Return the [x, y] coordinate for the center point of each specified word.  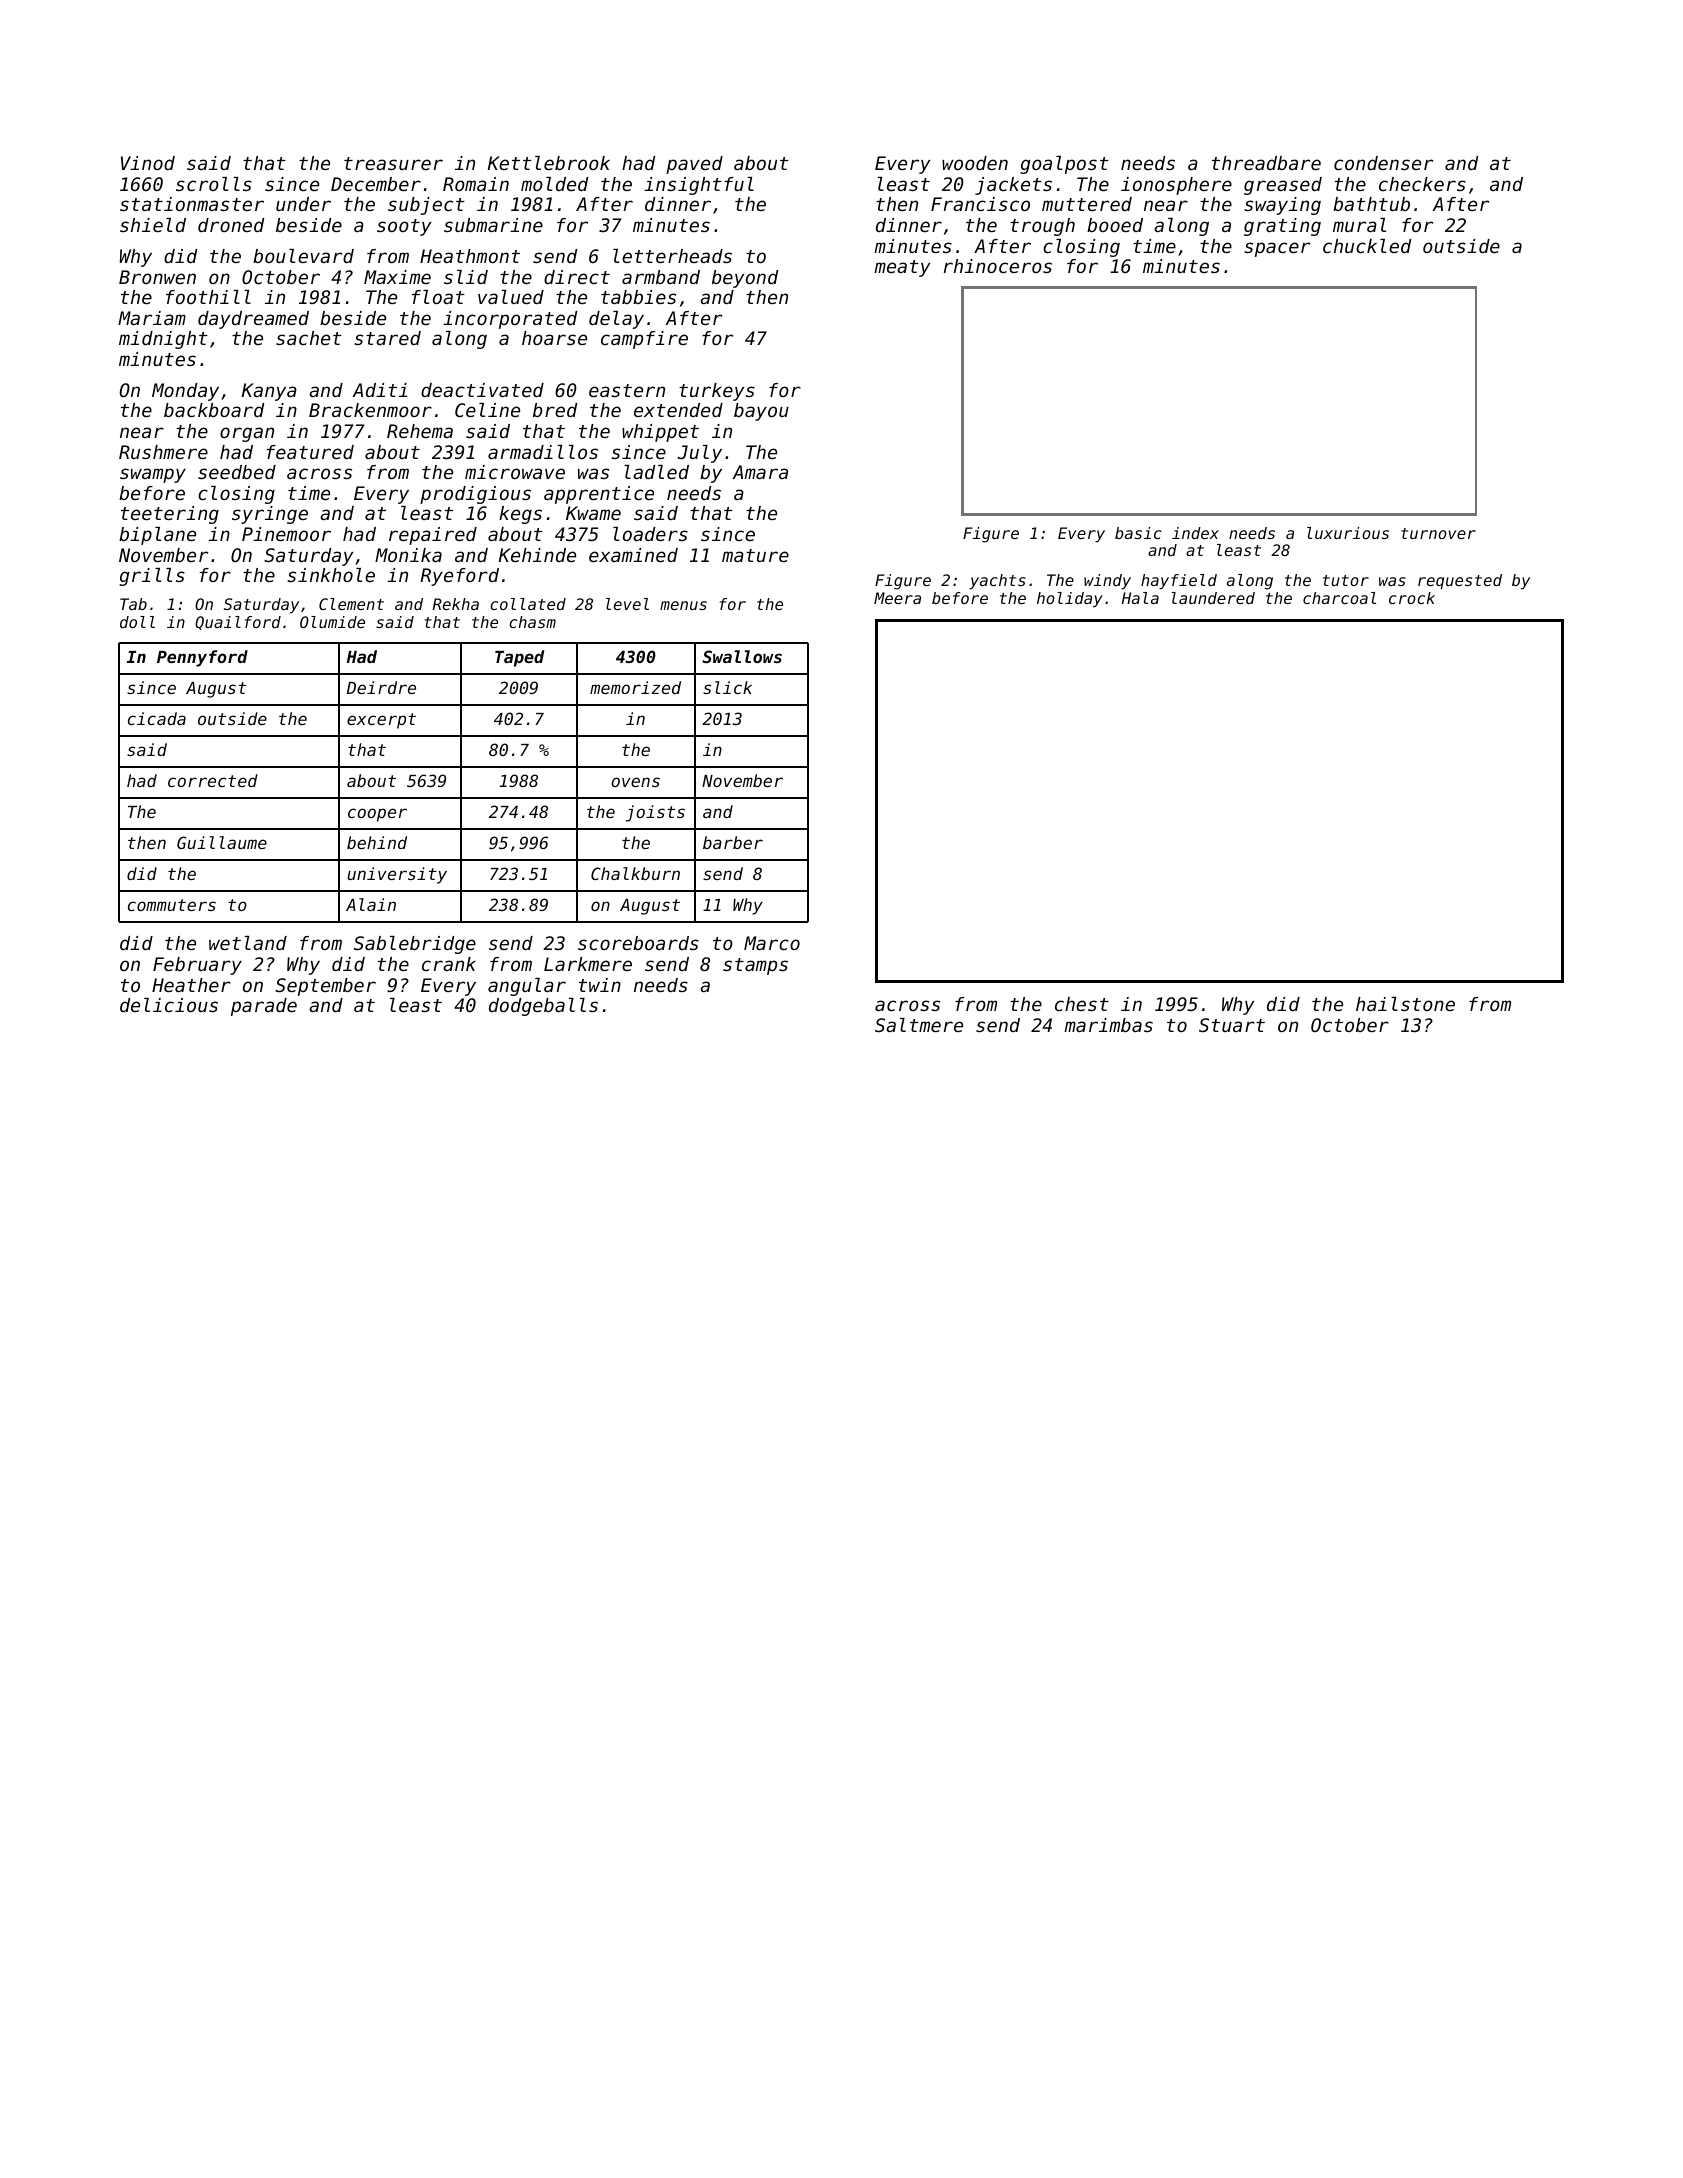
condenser [1383, 163]
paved [694, 165]
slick [727, 687]
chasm [532, 622]
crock [1412, 598]
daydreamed [253, 320]
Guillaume [222, 842]
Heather [191, 985]
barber [733, 842]
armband [661, 277]
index [1195, 533]
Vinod [148, 163]
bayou [761, 412]
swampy [153, 475]
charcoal [1339, 598]
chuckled [1367, 246]
